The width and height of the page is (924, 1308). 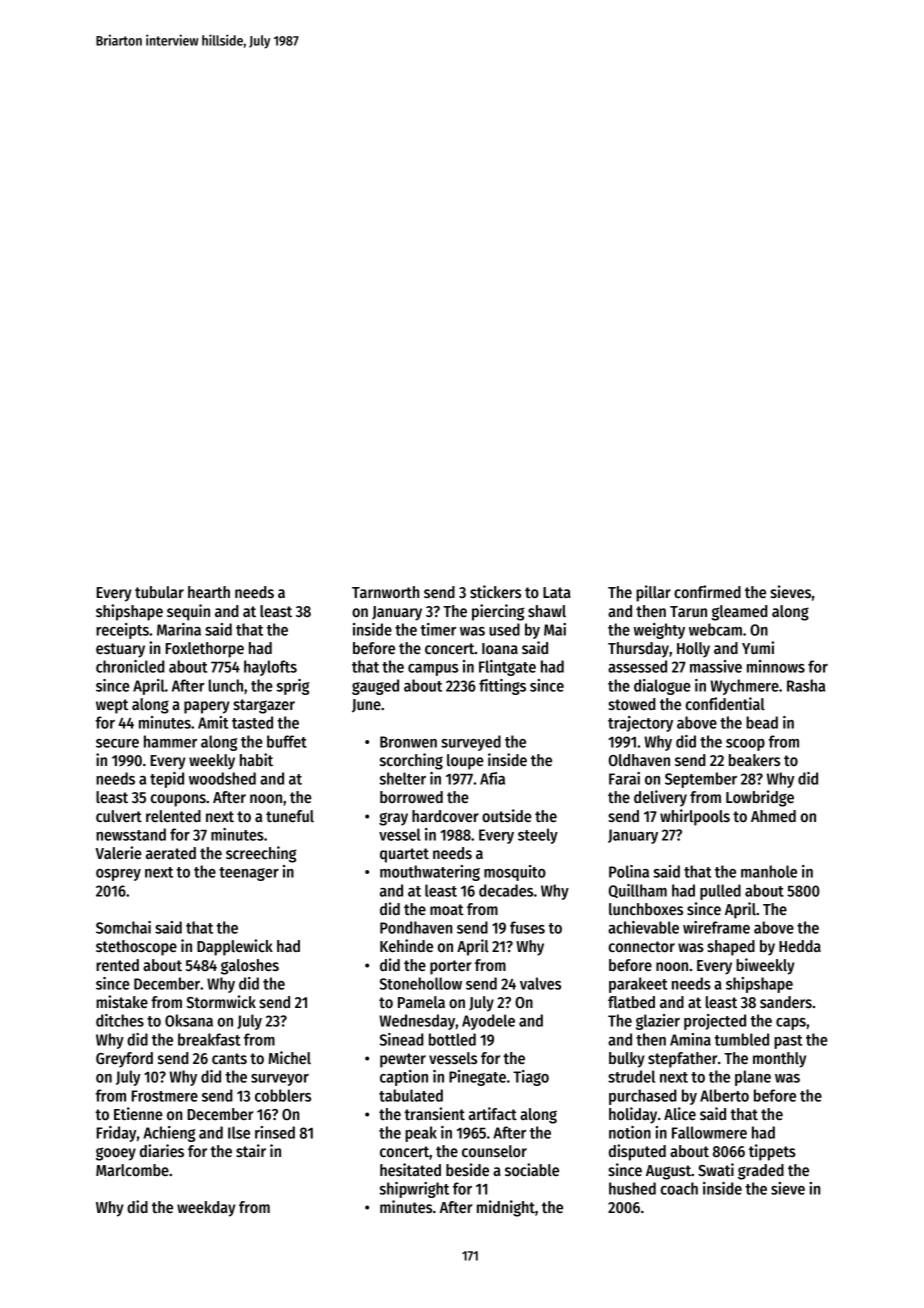 What do you see at coordinates (538, 836) in the page?
I see `steely` at bounding box center [538, 836].
